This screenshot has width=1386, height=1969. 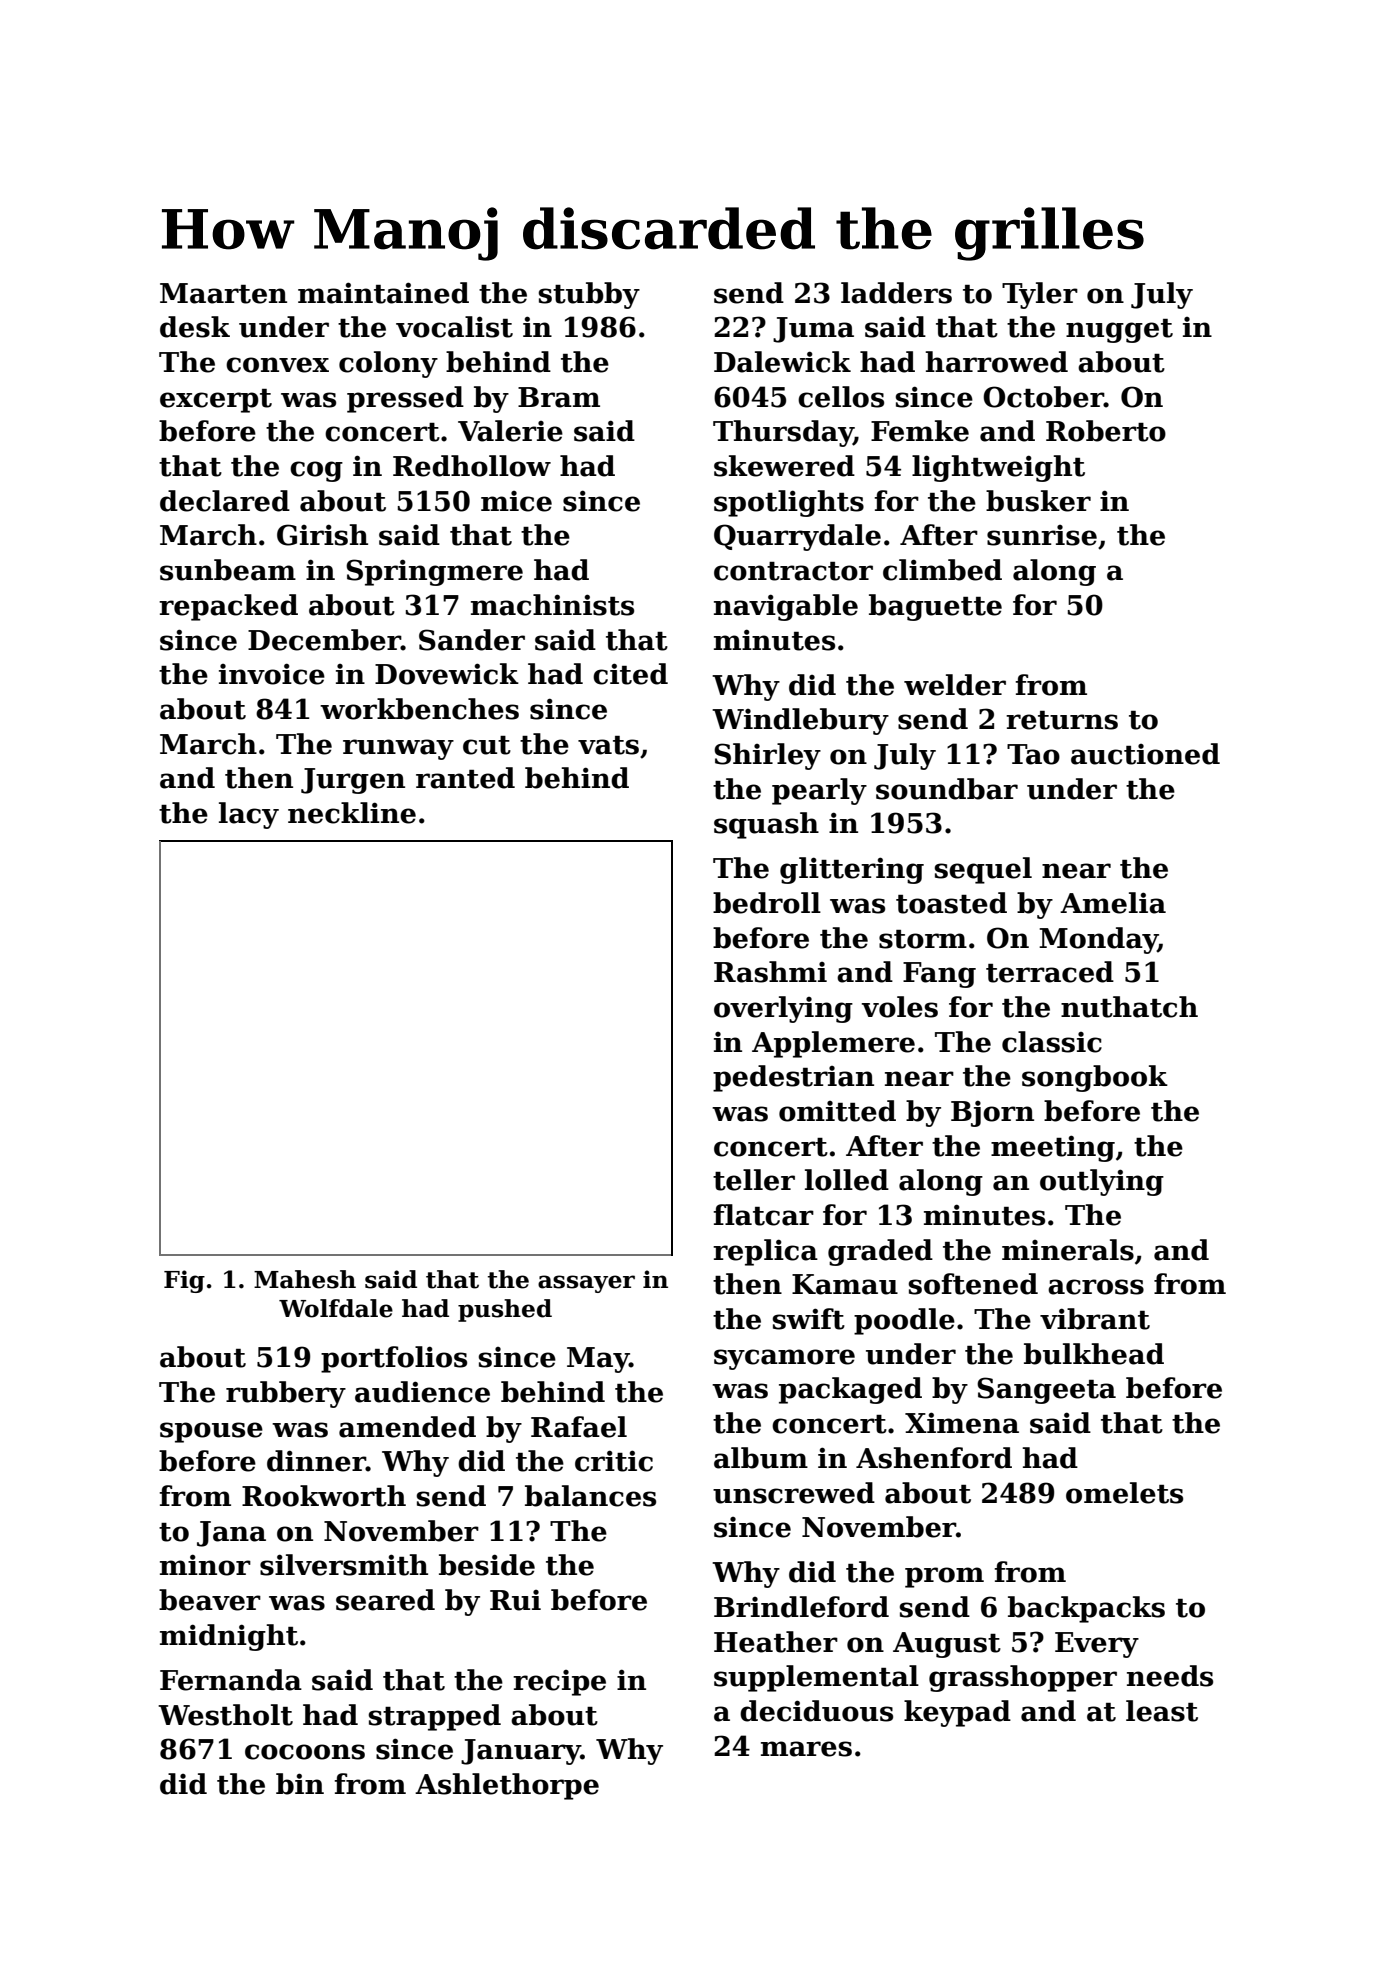 What do you see at coordinates (589, 295) in the screenshot?
I see `stubby` at bounding box center [589, 295].
